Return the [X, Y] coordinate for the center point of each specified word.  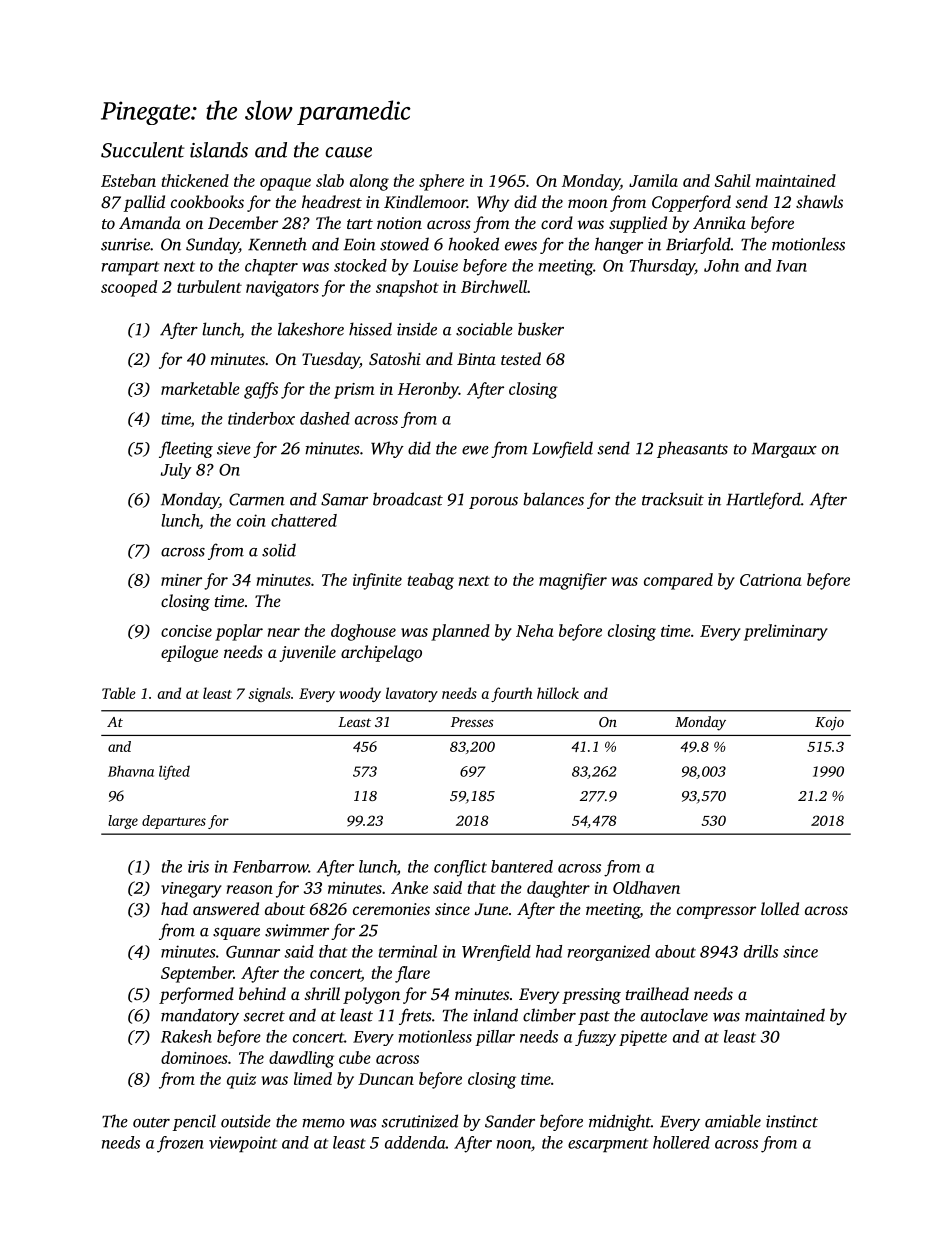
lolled [780, 908]
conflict [460, 868]
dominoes [194, 1057]
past [594, 1018]
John [721, 265]
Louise [435, 265]
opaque [285, 184]
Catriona [771, 580]
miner [181, 580]
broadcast [408, 499]
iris [198, 866]
